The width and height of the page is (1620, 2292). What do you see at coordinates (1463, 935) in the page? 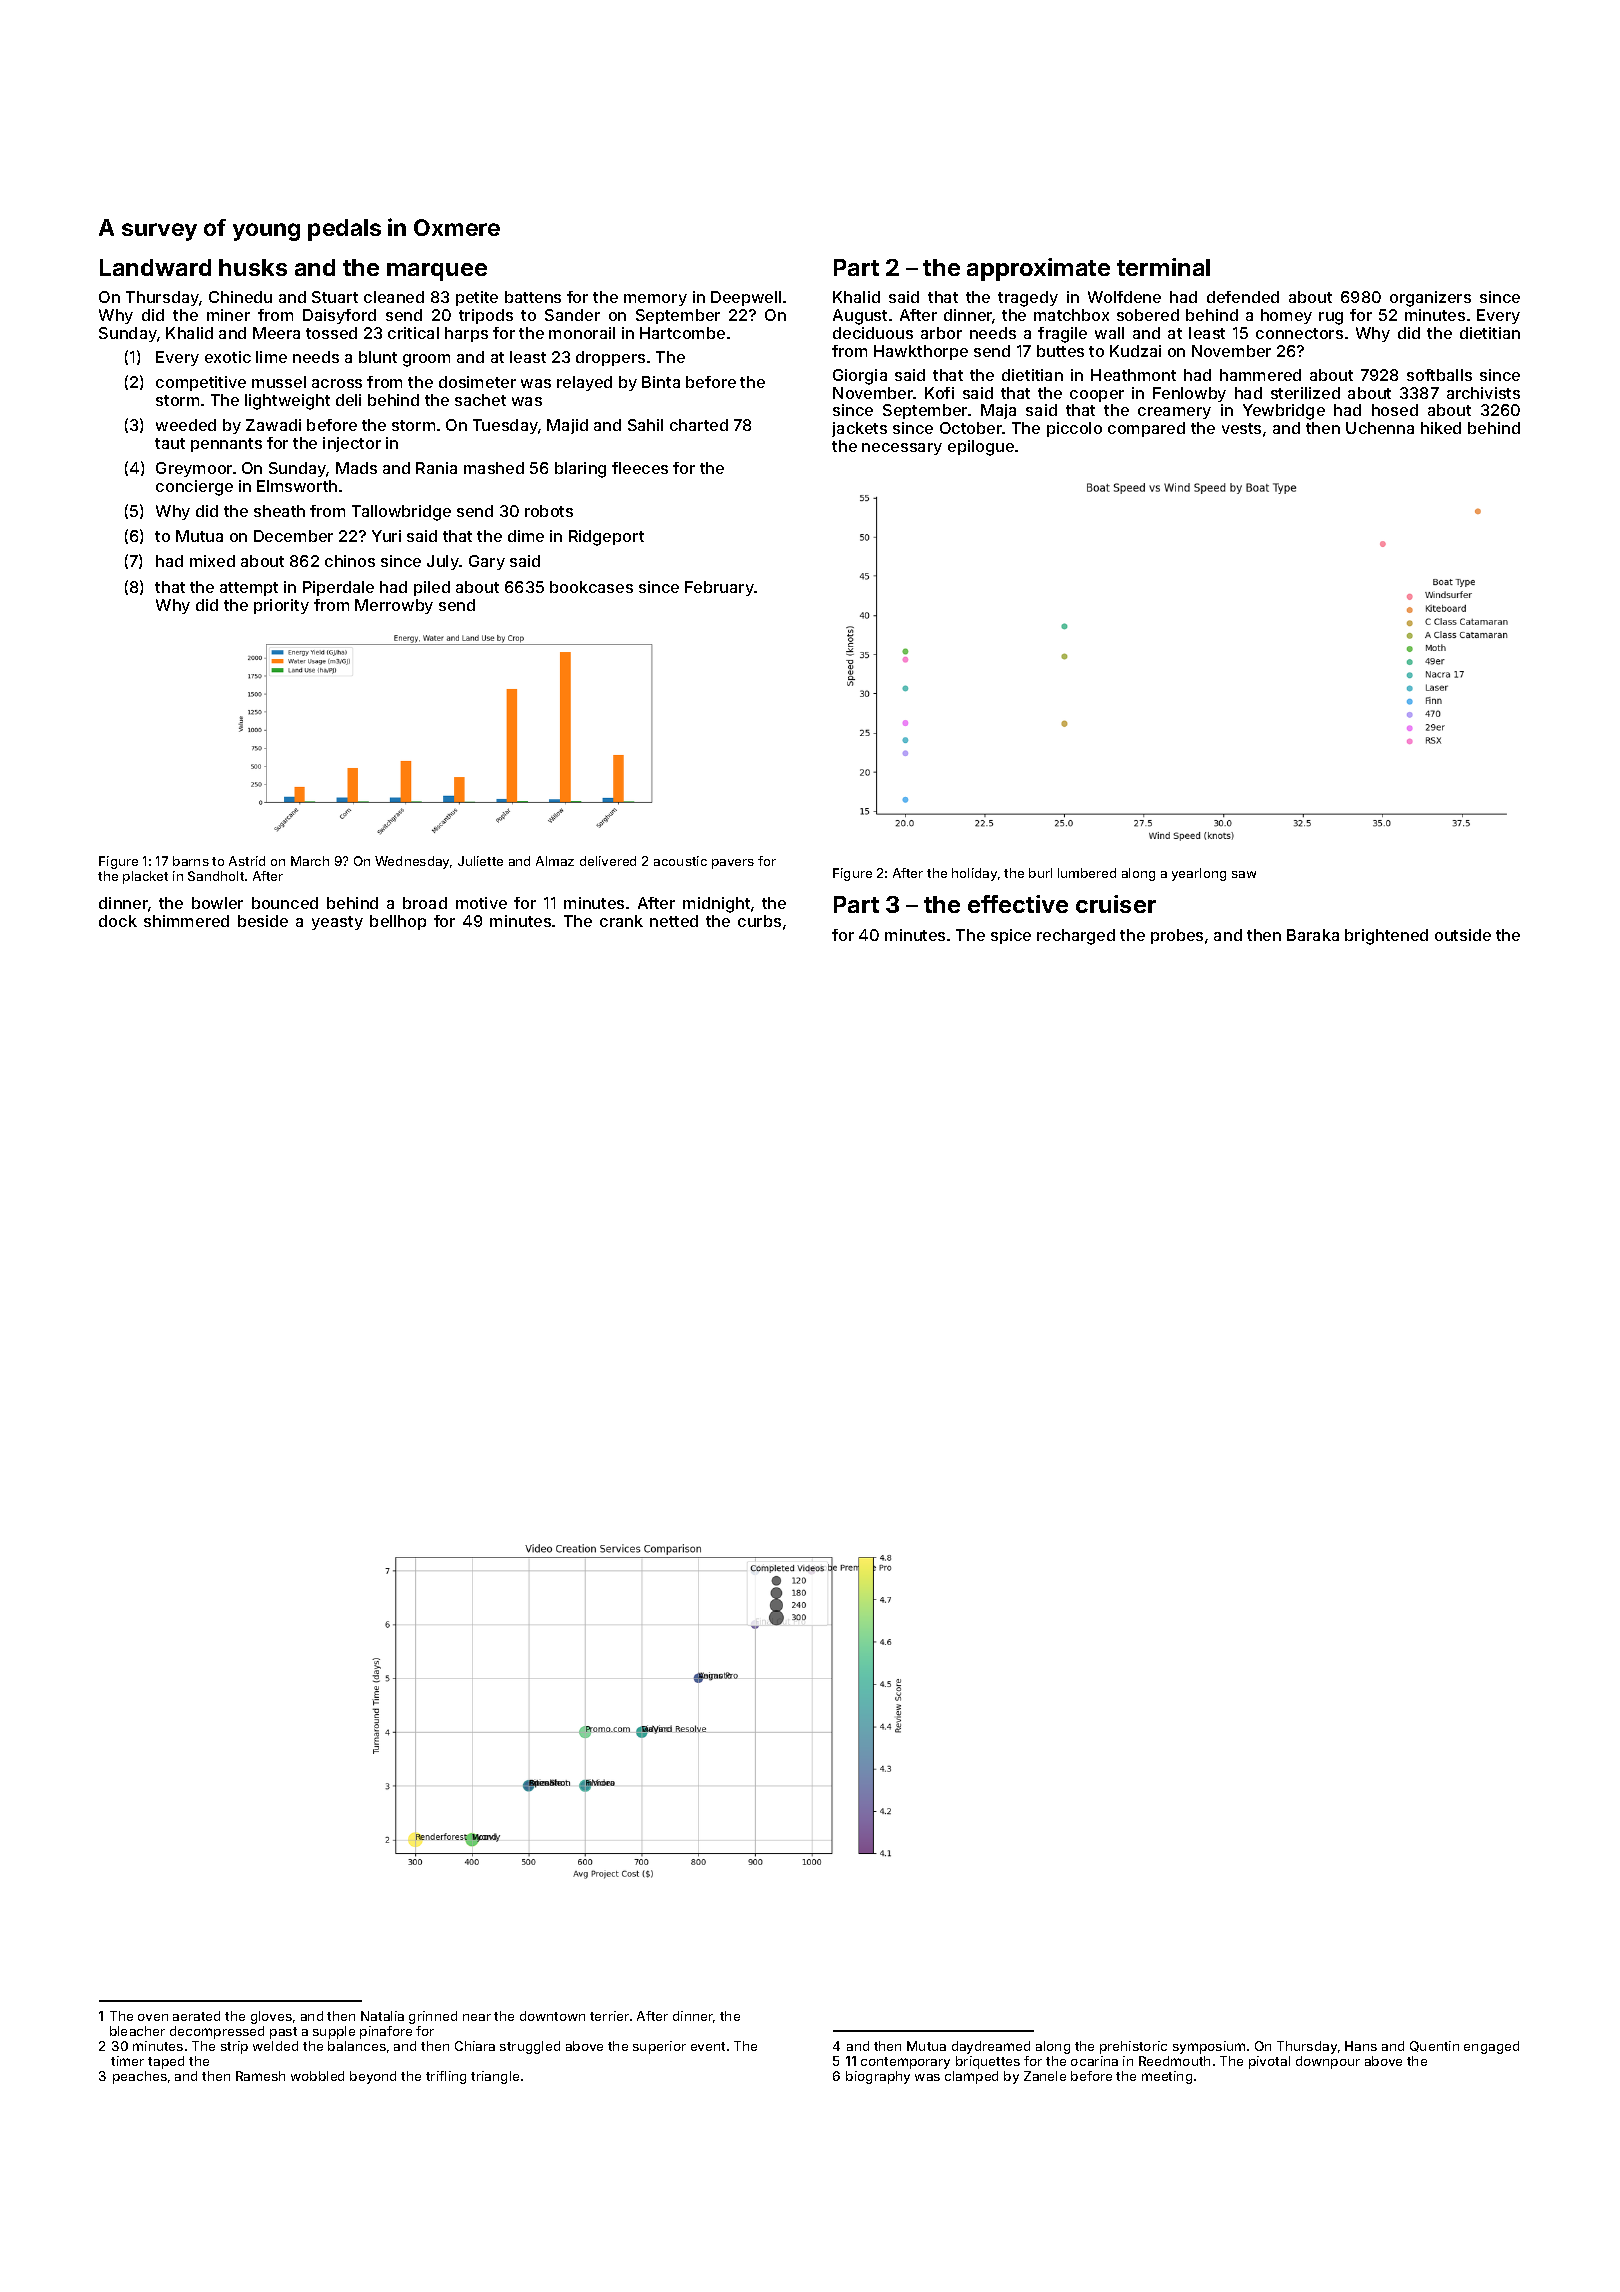
I see `outside` at bounding box center [1463, 935].
